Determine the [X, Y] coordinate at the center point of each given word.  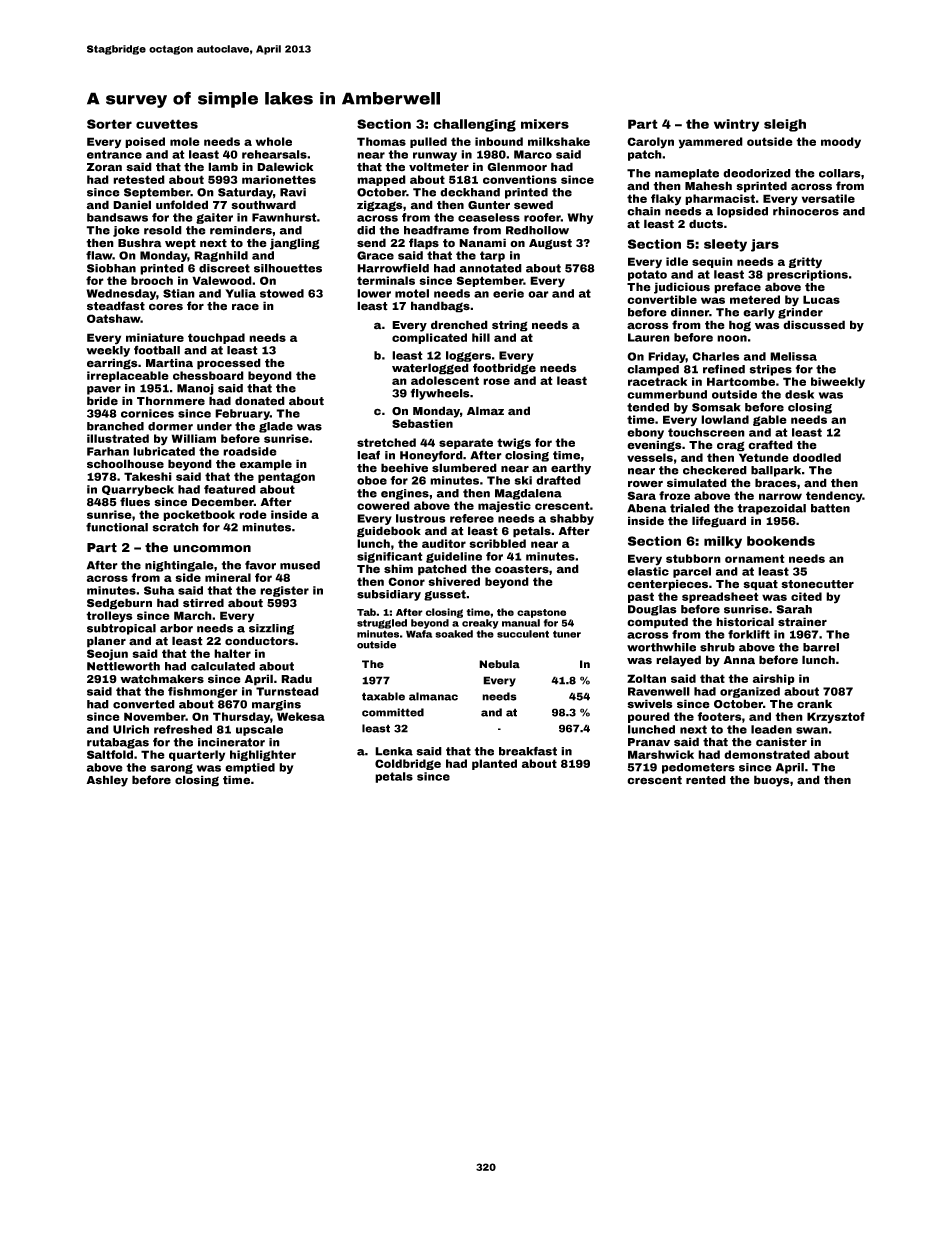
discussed [814, 325]
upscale [259, 730]
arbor [176, 628]
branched [115, 426]
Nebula [499, 664]
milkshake [559, 141]
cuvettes [167, 124]
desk [799, 394]
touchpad [216, 338]
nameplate [687, 174]
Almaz [485, 410]
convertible [662, 299]
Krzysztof [836, 718]
